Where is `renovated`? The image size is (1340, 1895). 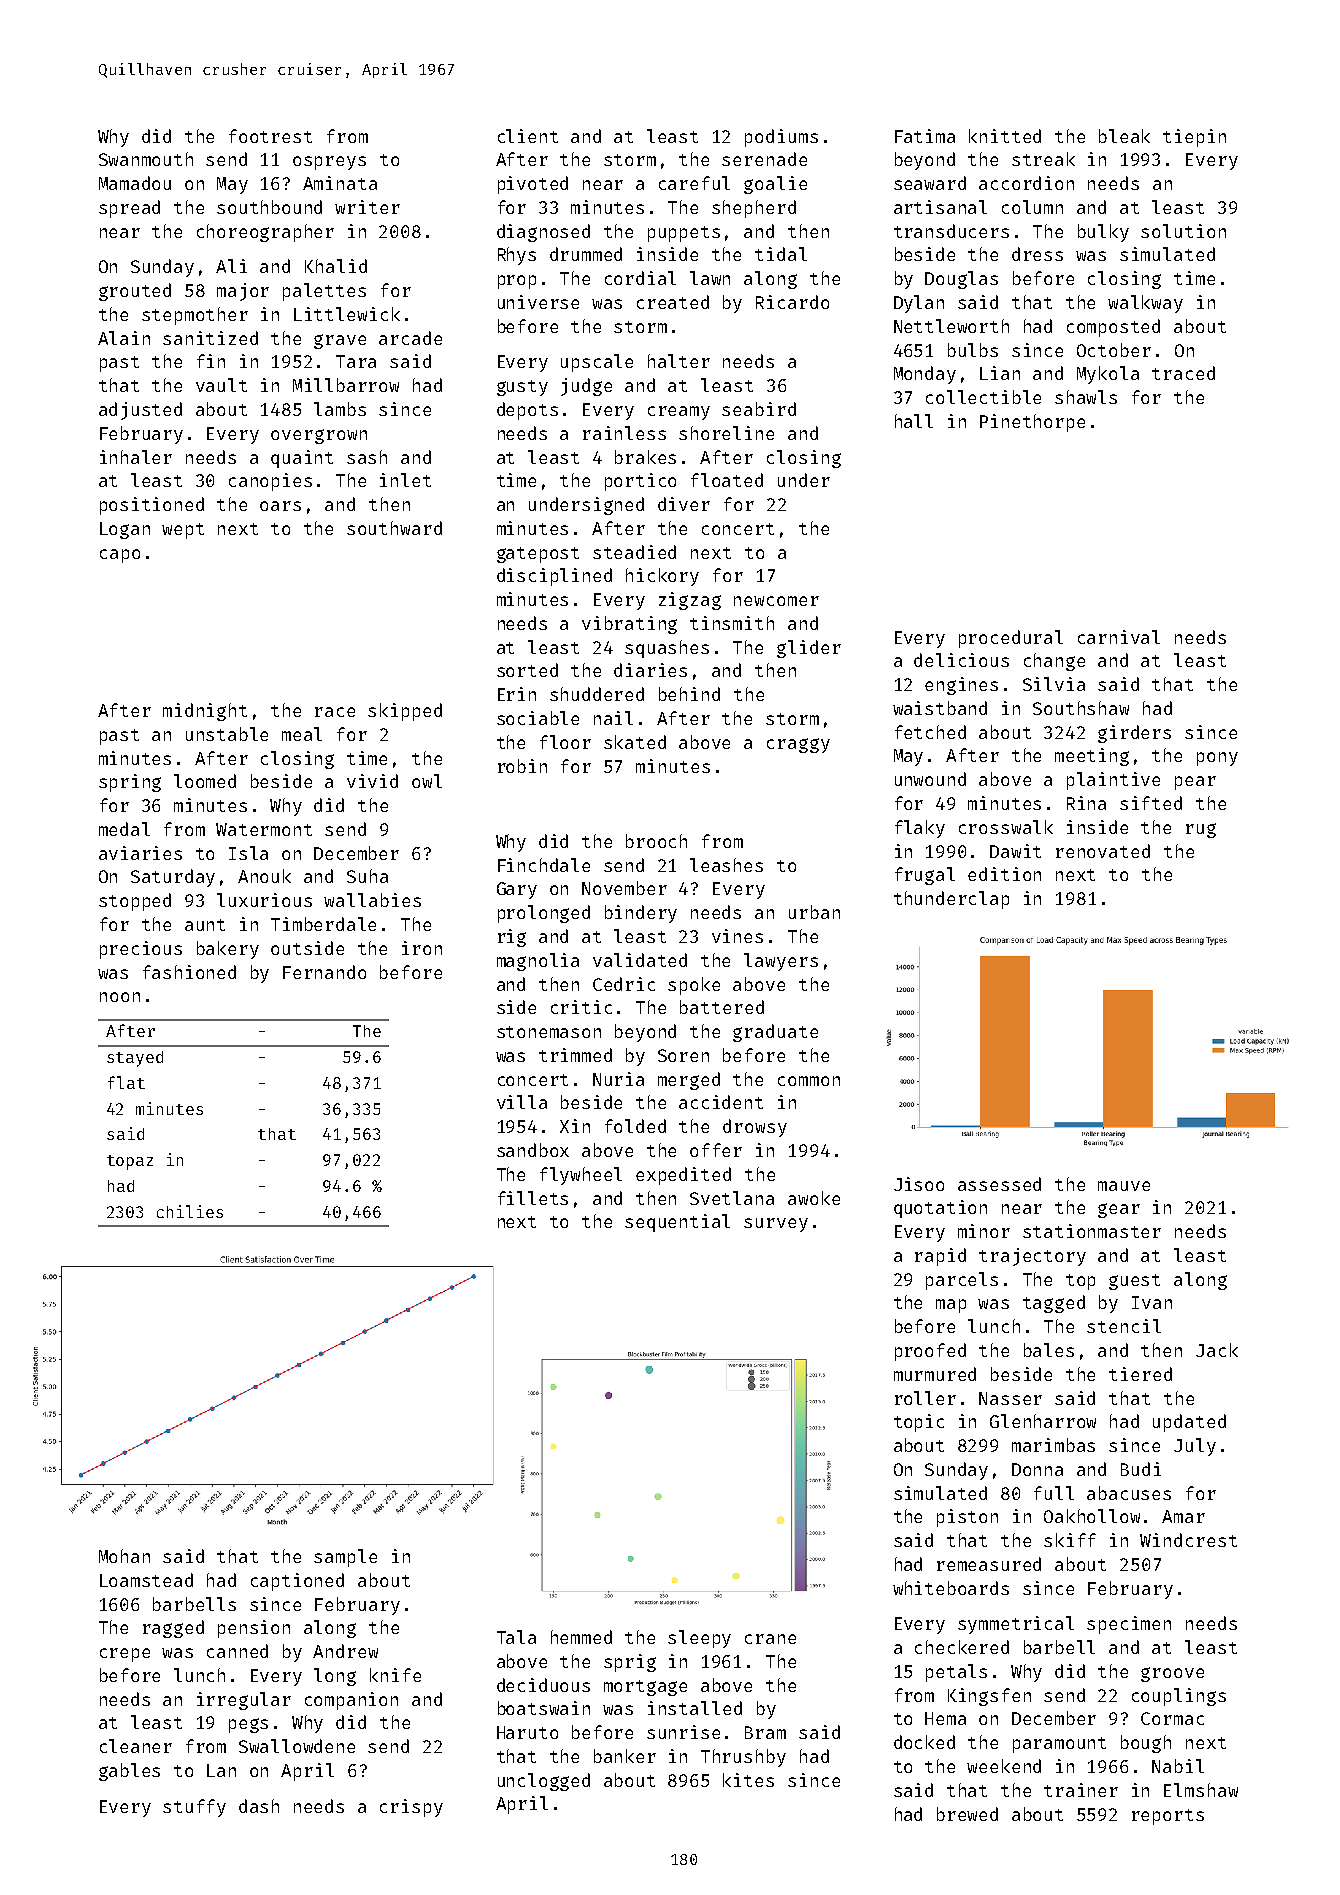 renovated is located at coordinates (1103, 851).
